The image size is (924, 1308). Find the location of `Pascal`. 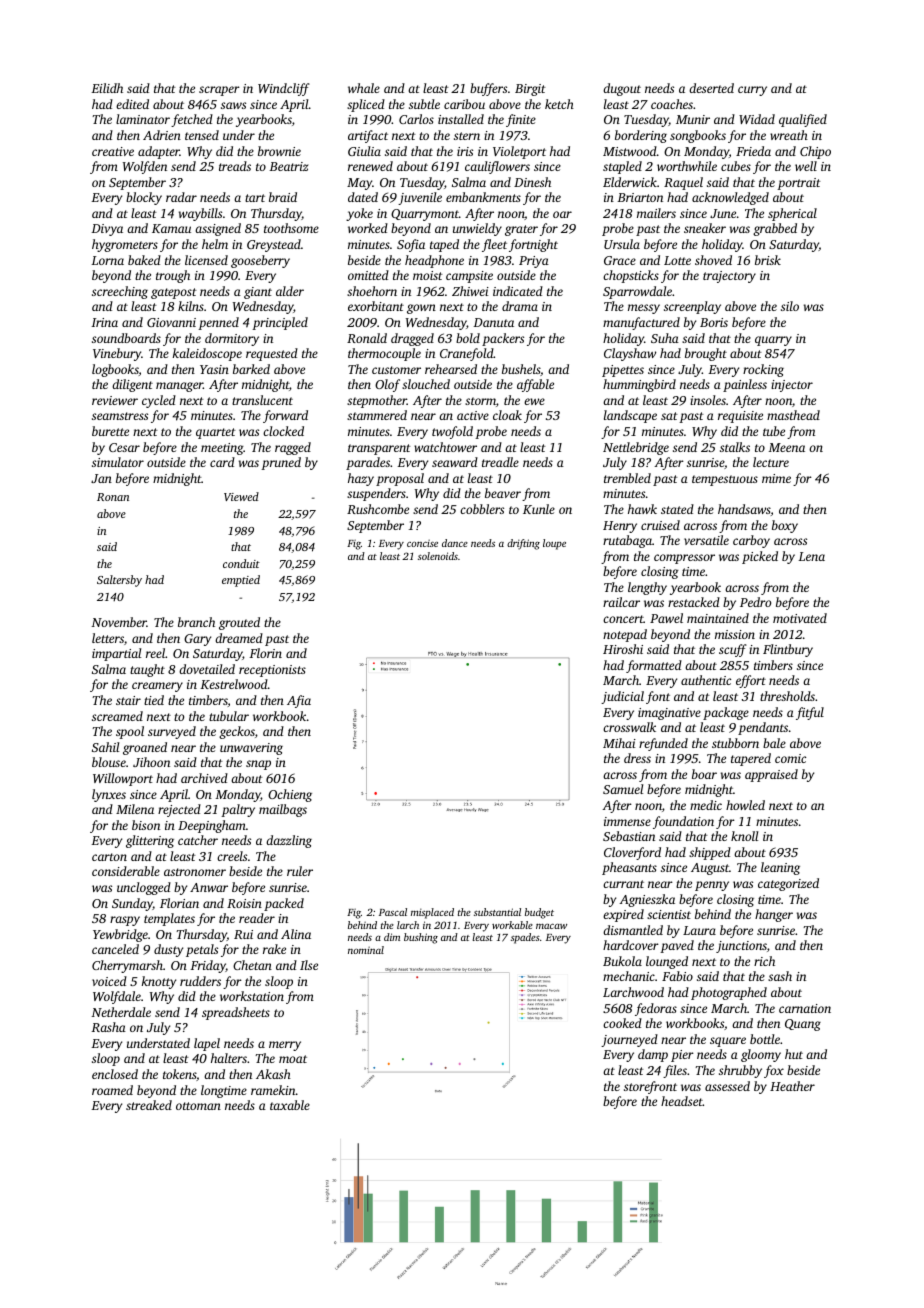

Pascal is located at coordinates (393, 912).
